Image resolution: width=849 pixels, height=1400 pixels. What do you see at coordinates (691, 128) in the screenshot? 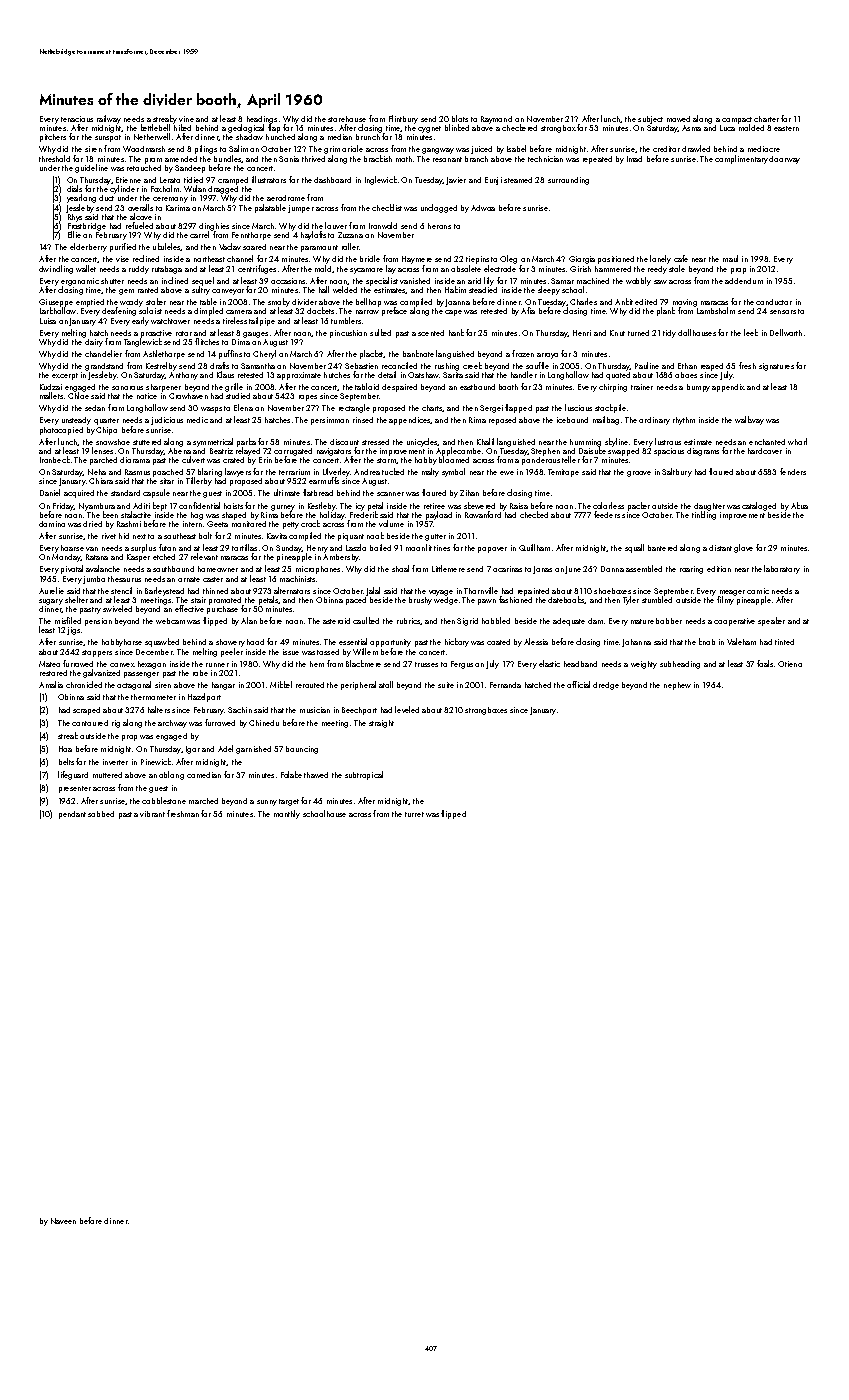
I see `Asma` at bounding box center [691, 128].
